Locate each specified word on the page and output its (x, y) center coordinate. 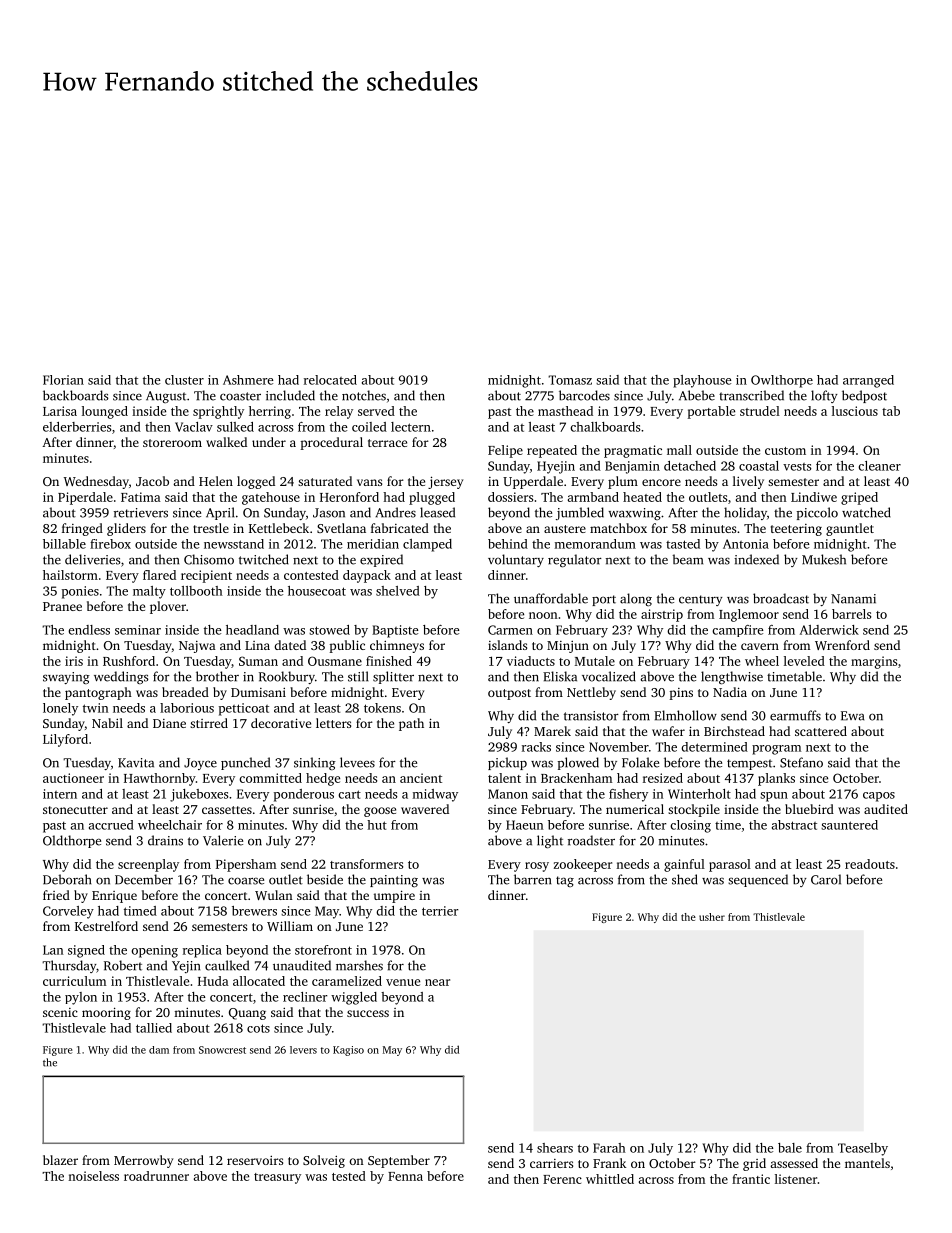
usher (712, 917)
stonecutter (75, 810)
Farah (609, 1148)
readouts (870, 864)
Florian (63, 380)
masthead (565, 411)
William (290, 926)
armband (593, 497)
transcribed (751, 395)
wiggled (354, 998)
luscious (855, 411)
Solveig (324, 1161)
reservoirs (255, 1160)
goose (380, 812)
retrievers (141, 513)
